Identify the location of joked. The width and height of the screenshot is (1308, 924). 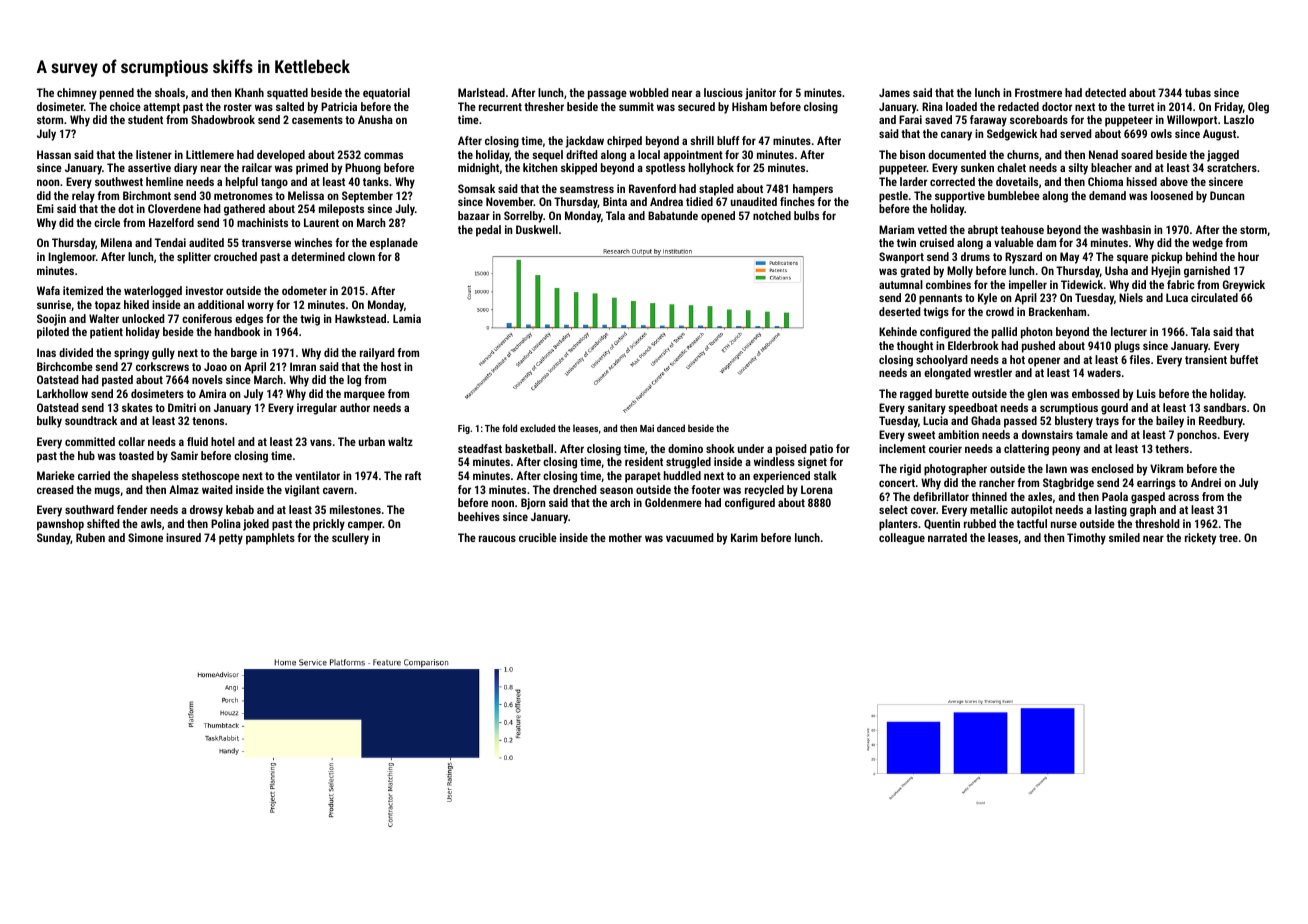
(256, 525).
